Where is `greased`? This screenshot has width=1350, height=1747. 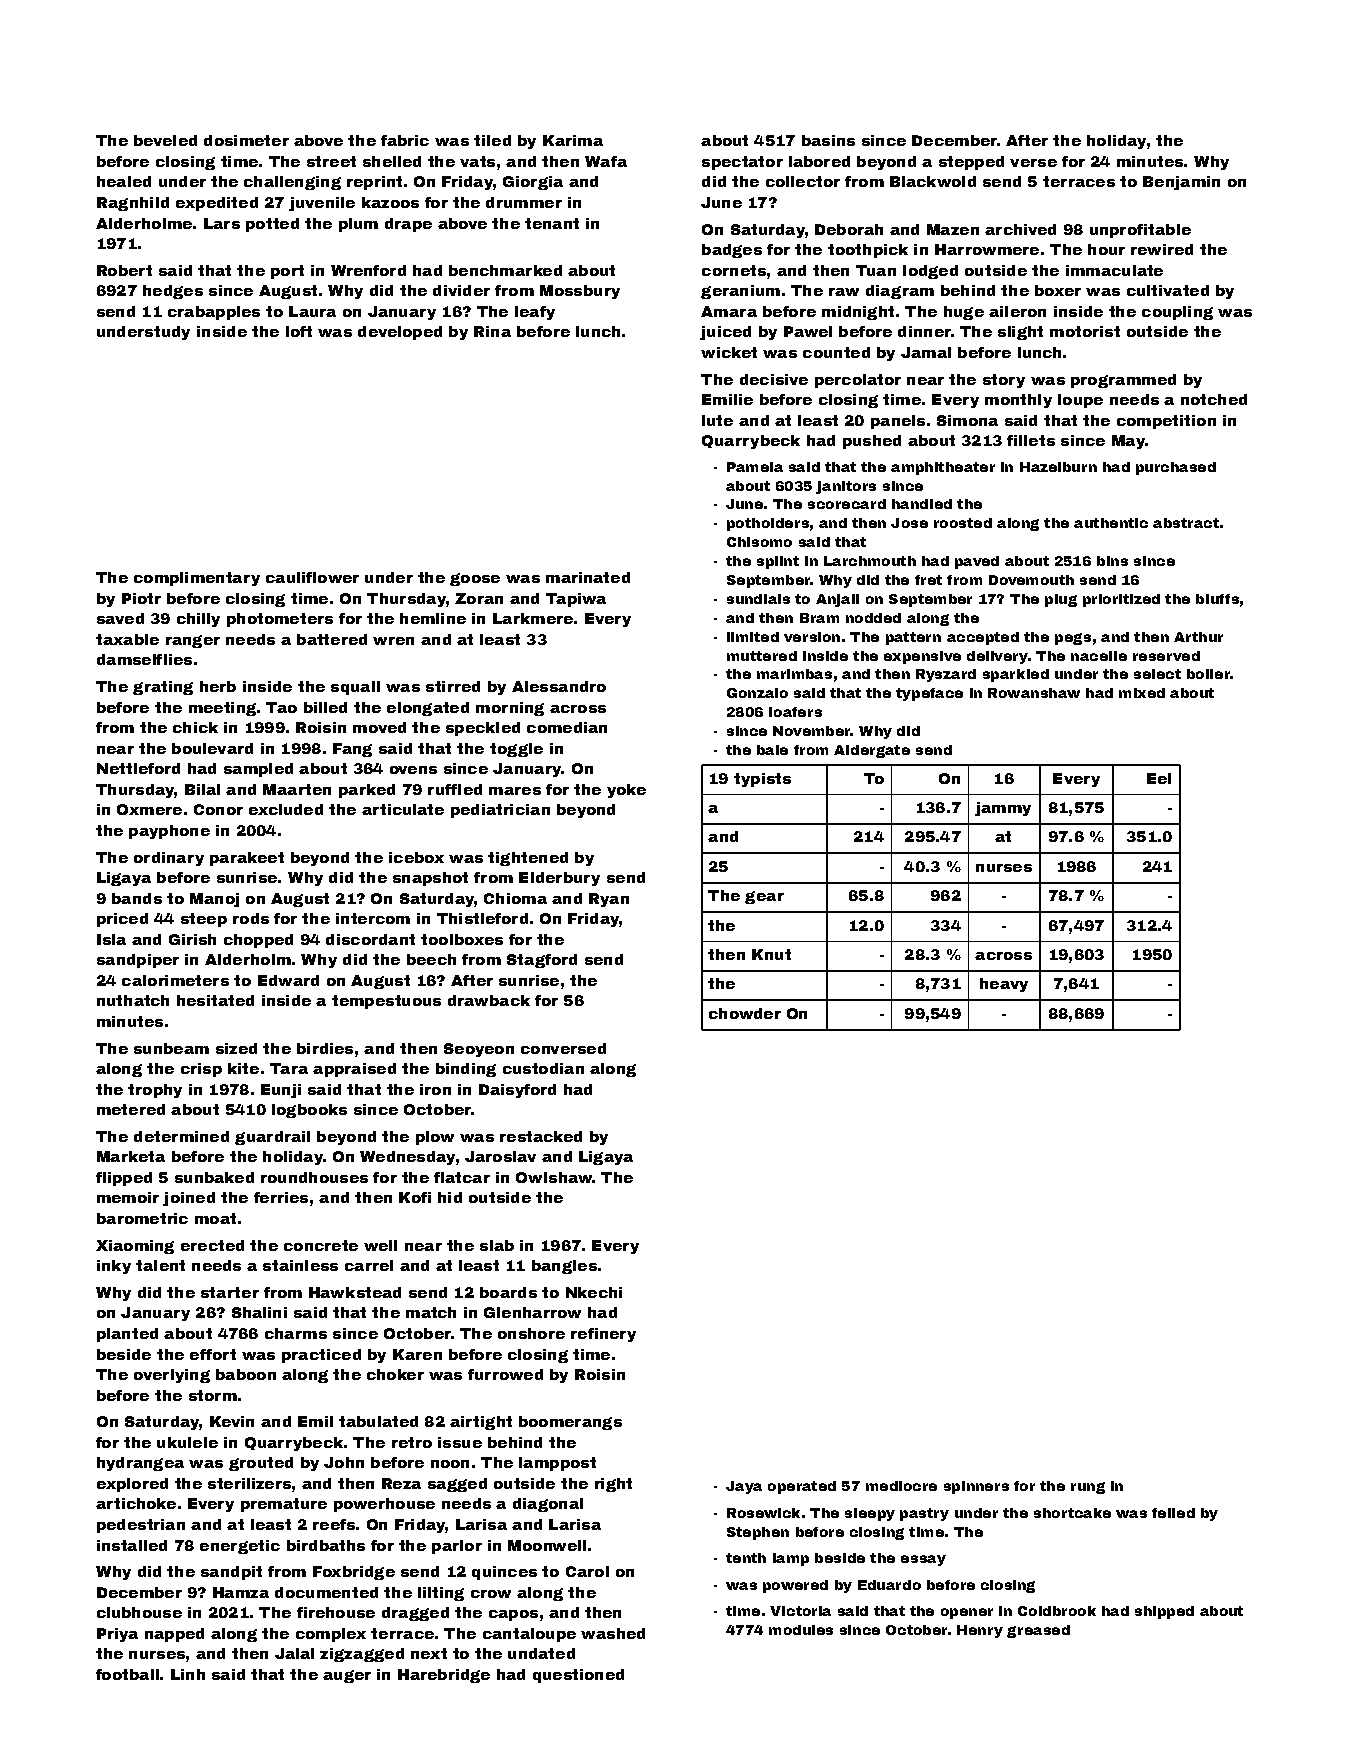
greased is located at coordinates (1038, 1631).
